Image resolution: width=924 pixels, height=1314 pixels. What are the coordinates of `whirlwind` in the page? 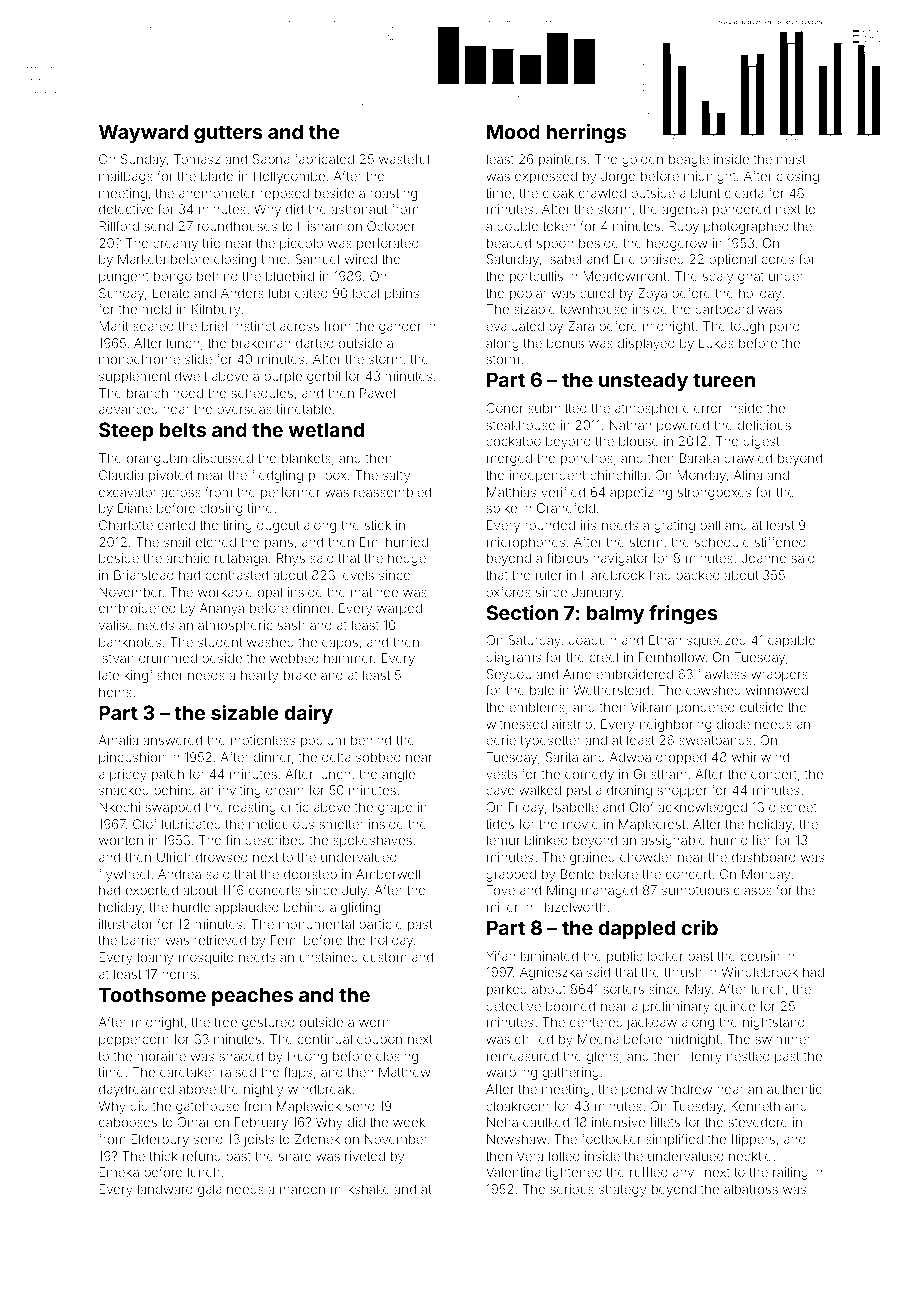 It's located at (760, 757).
